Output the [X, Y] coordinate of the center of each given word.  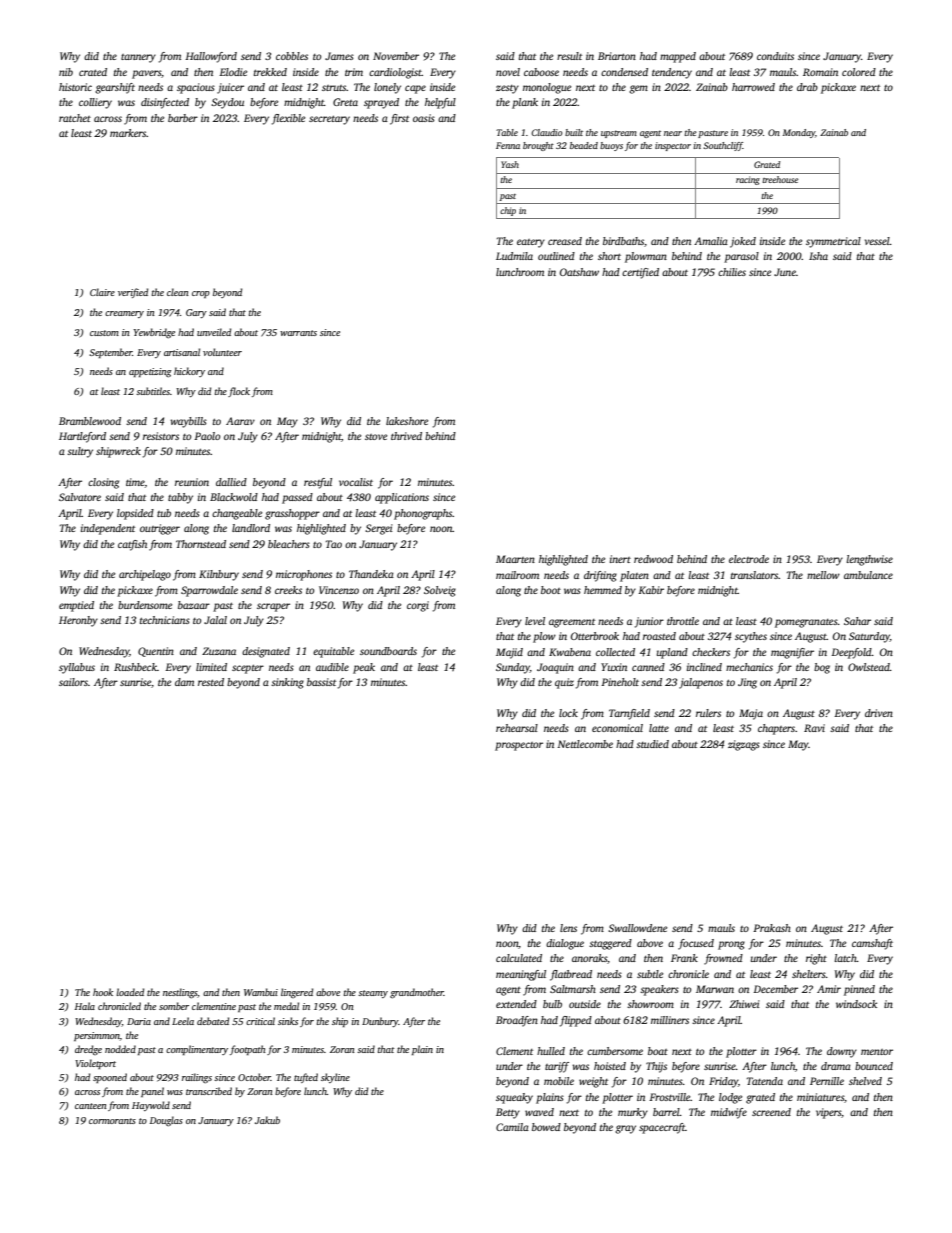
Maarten [515, 559]
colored [859, 72]
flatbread [571, 975]
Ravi [814, 728]
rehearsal [517, 728]
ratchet [75, 118]
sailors [73, 682]
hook [103, 992]
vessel [877, 241]
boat [658, 1051]
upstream [619, 134]
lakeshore [407, 421]
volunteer [222, 352]
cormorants [112, 1121]
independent [108, 529]
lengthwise [869, 560]
